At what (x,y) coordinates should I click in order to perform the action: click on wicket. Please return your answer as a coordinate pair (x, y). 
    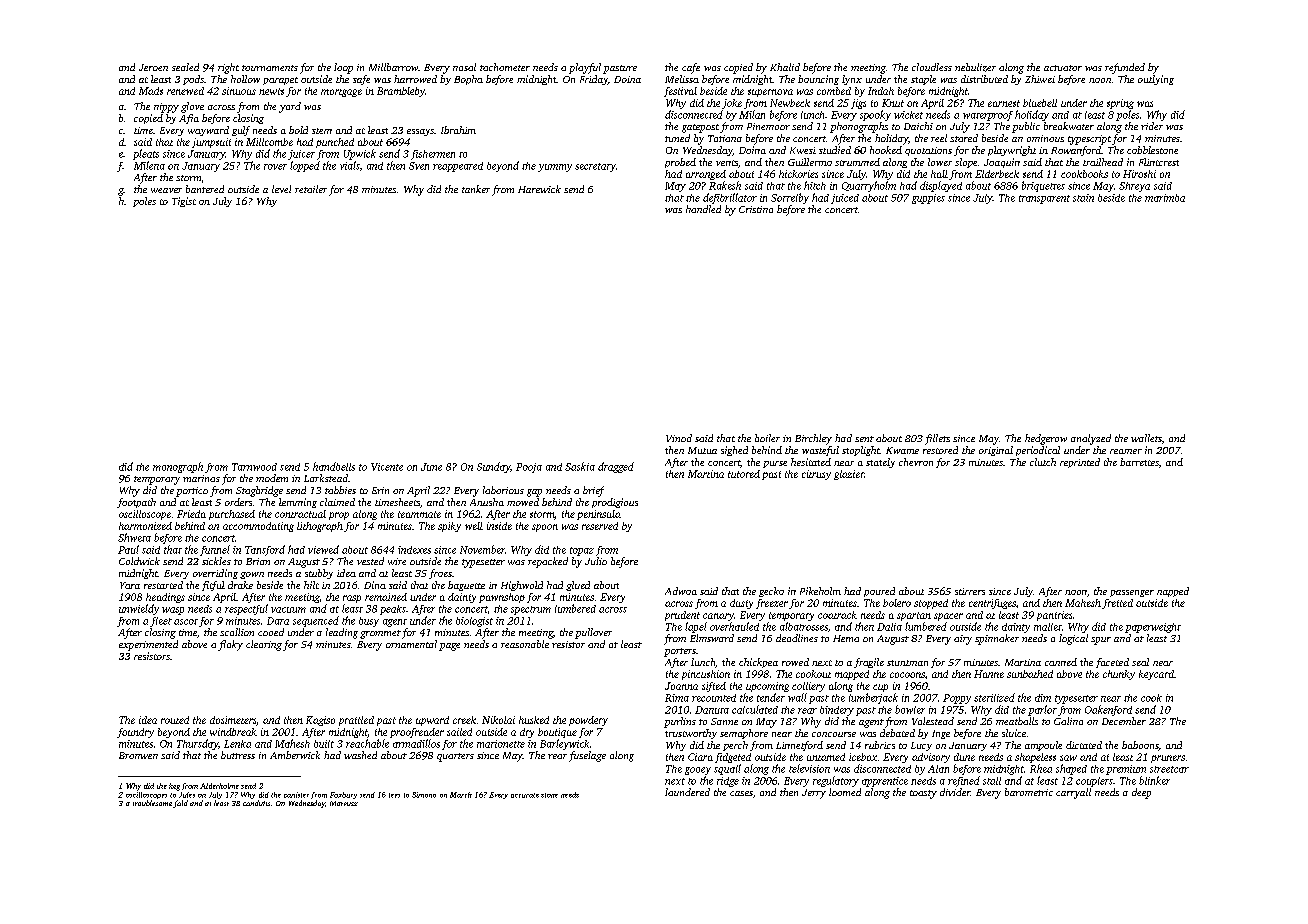
    Looking at the image, I should click on (908, 115).
